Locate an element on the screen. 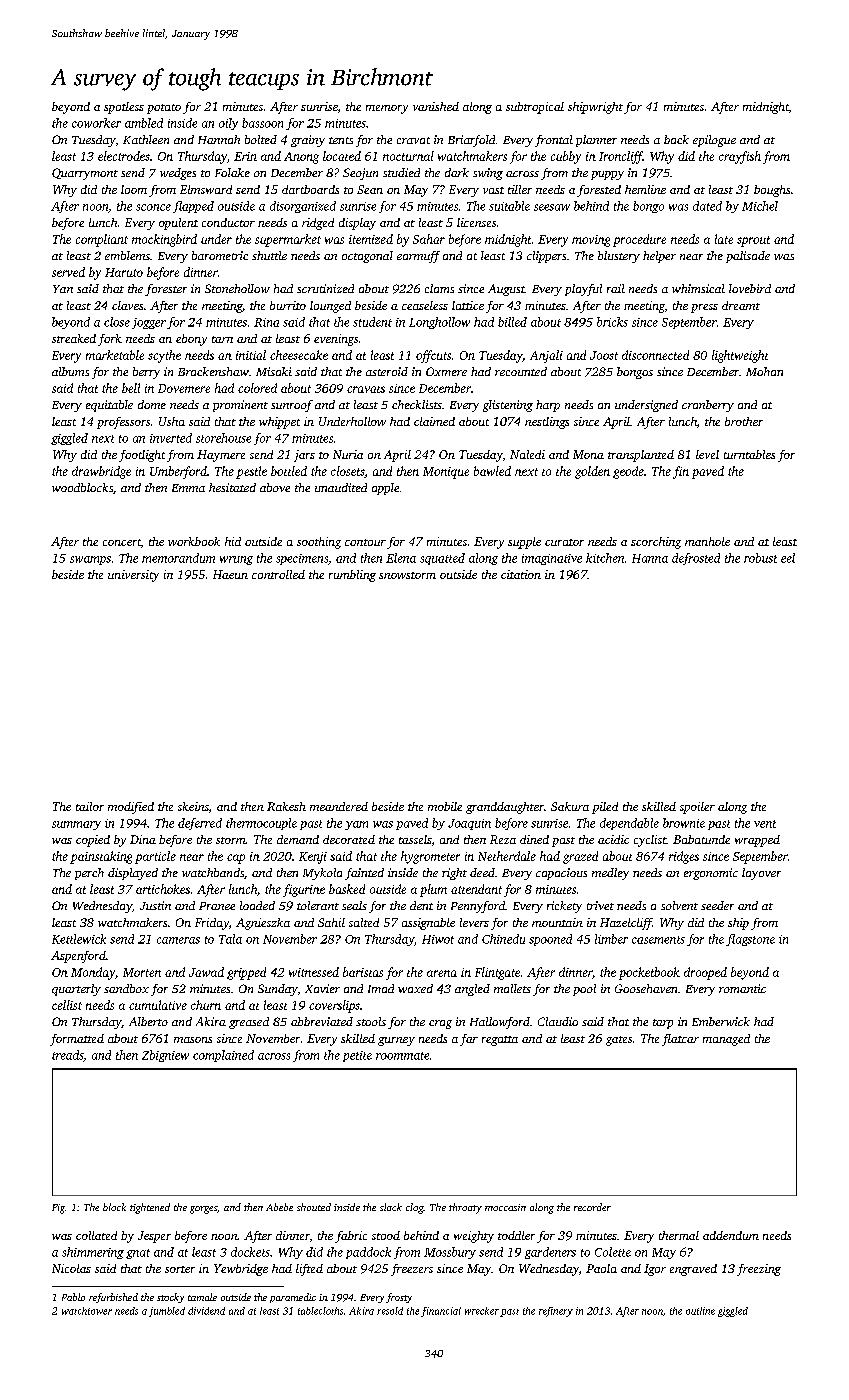  quarterly is located at coordinates (76, 990).
